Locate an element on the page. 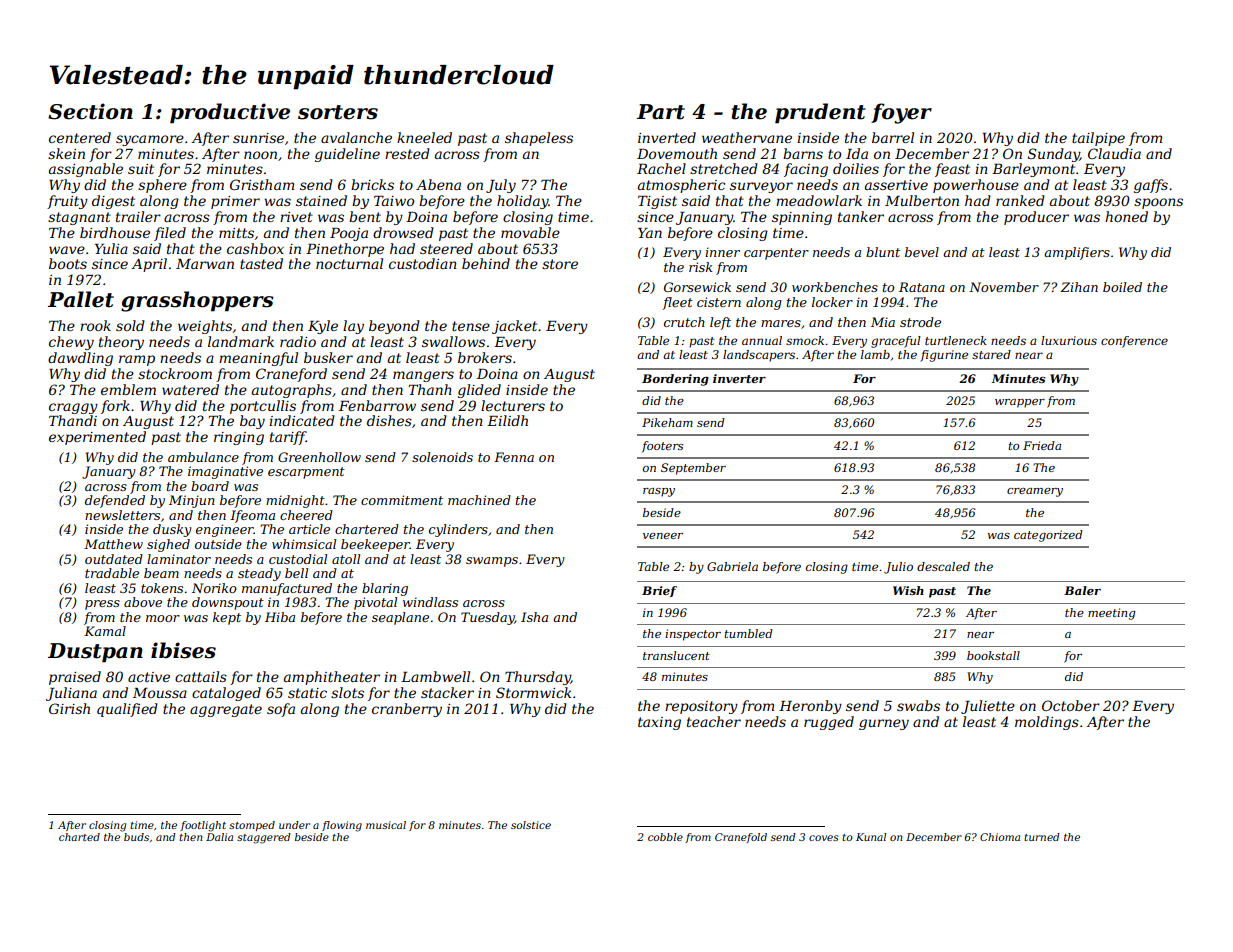  solenoids is located at coordinates (442, 457).
